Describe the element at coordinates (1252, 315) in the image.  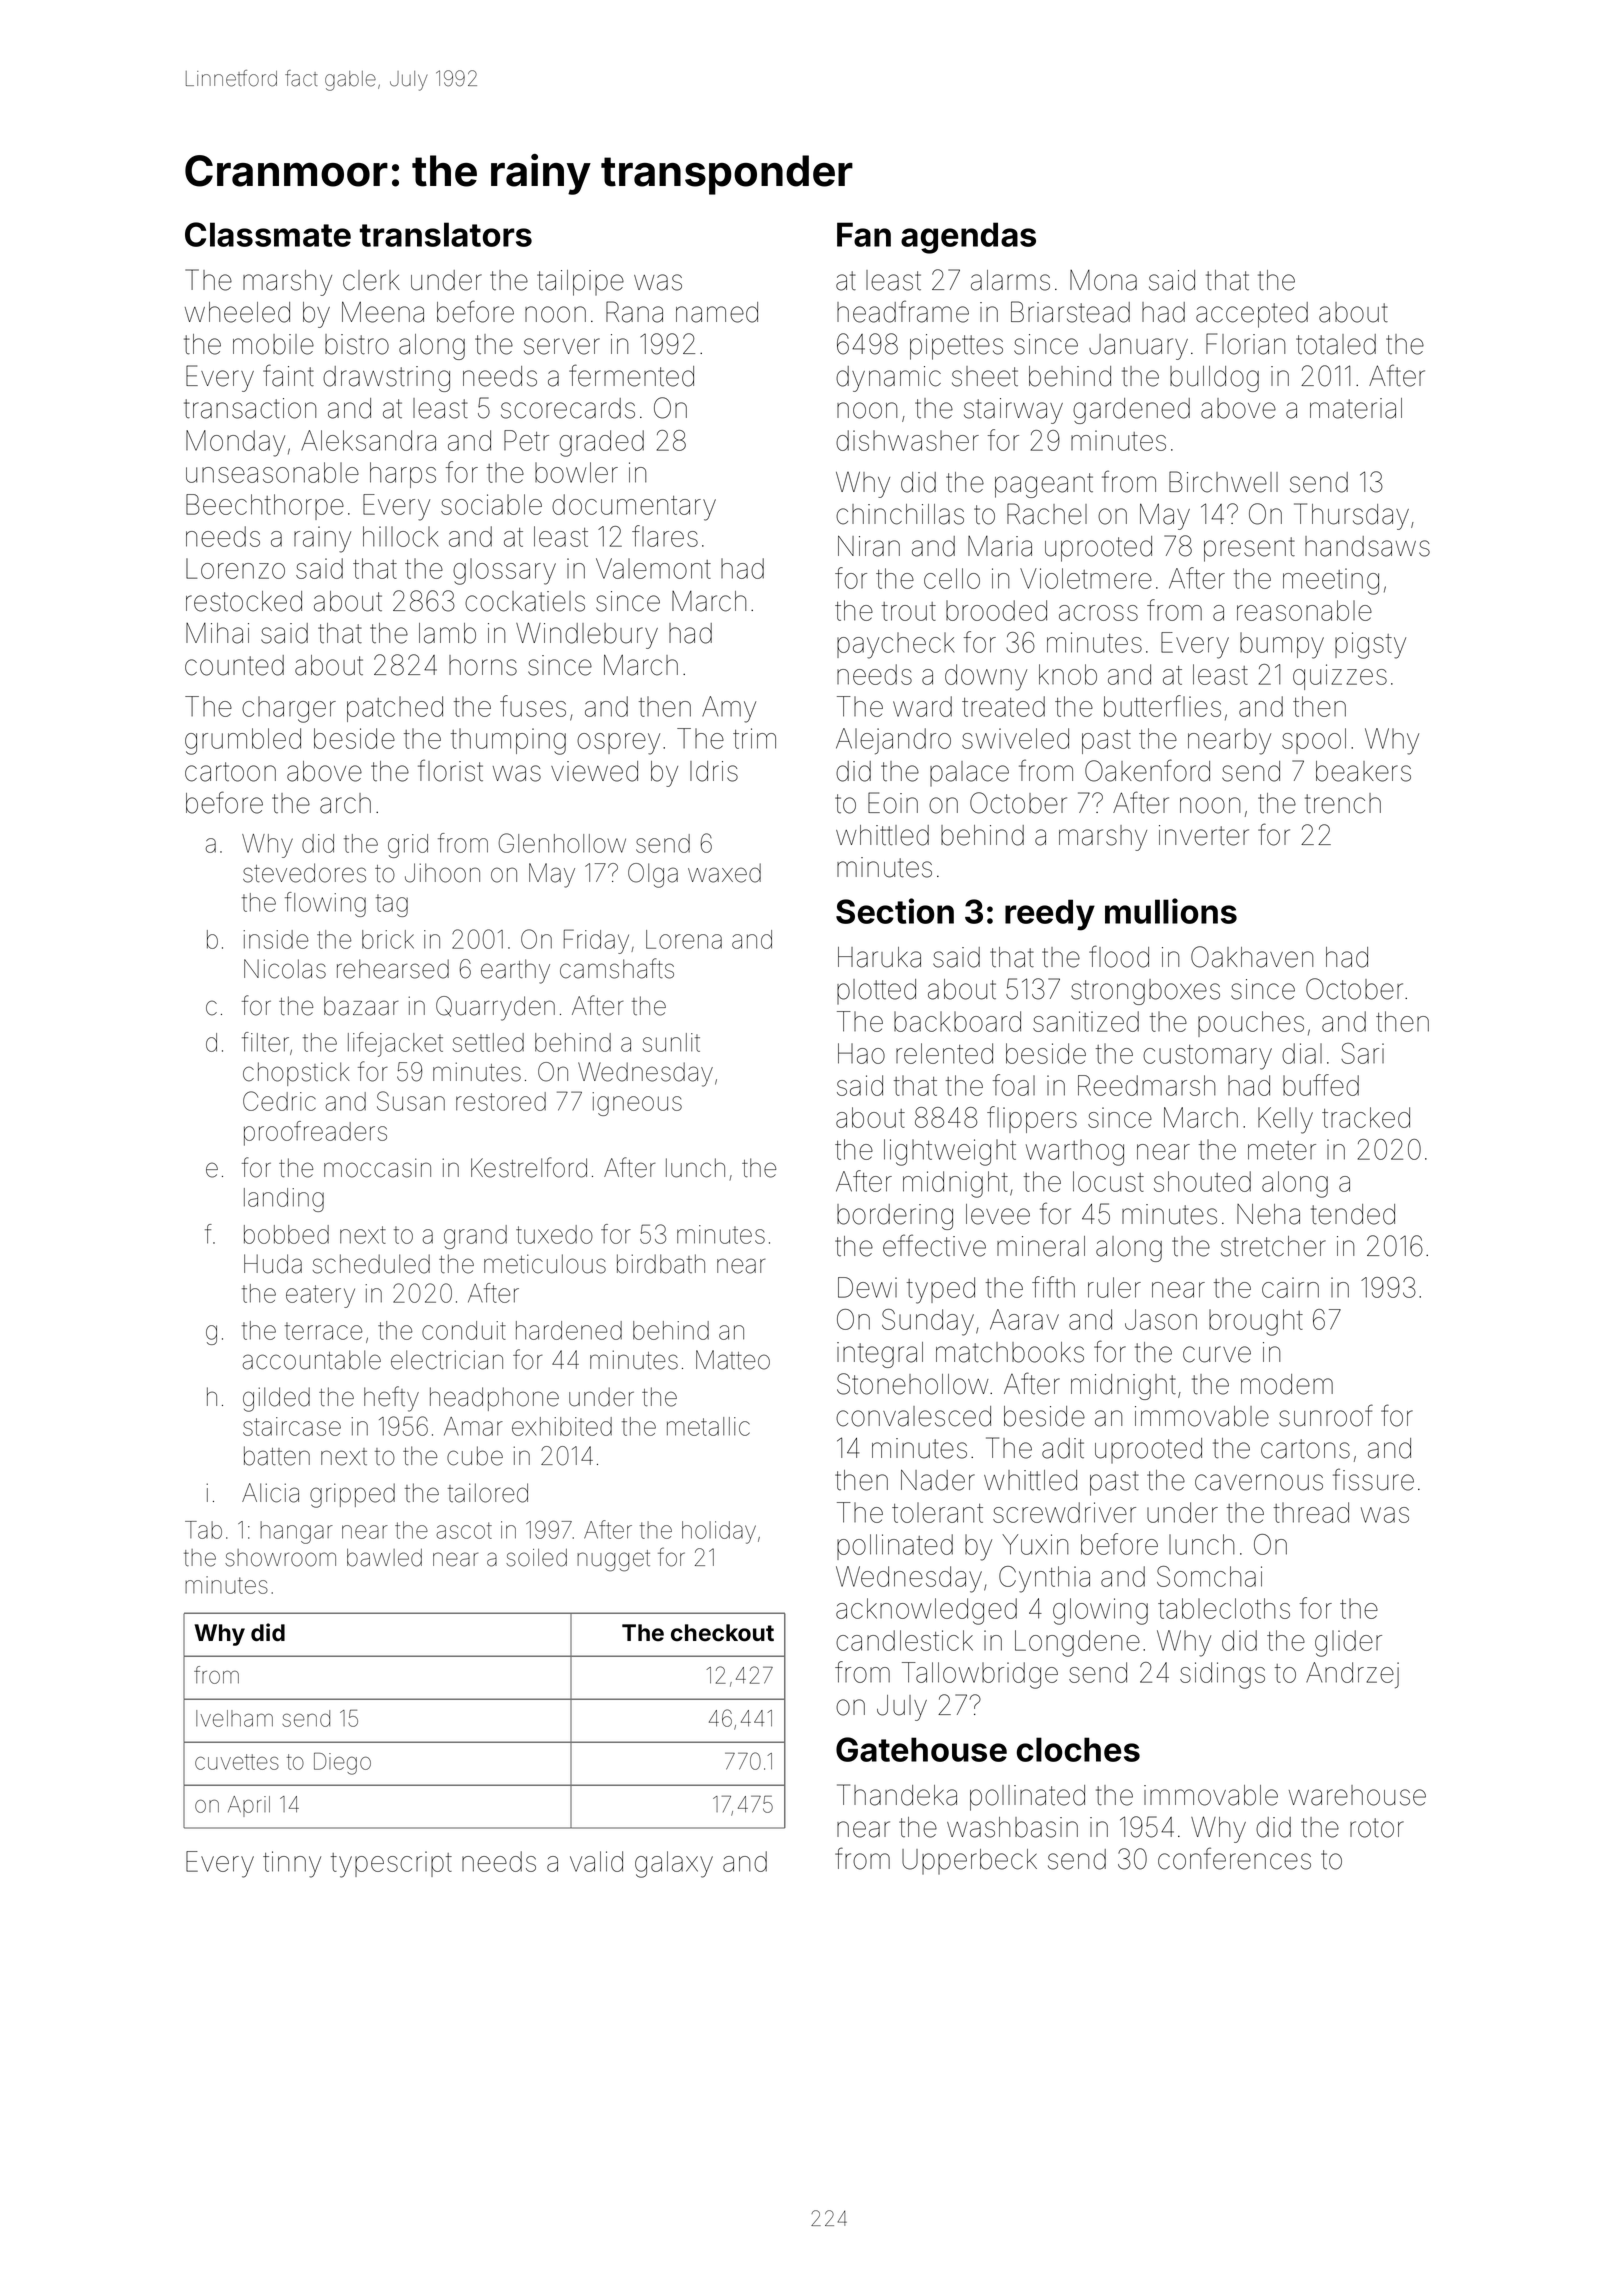
I see `accepted` at that location.
